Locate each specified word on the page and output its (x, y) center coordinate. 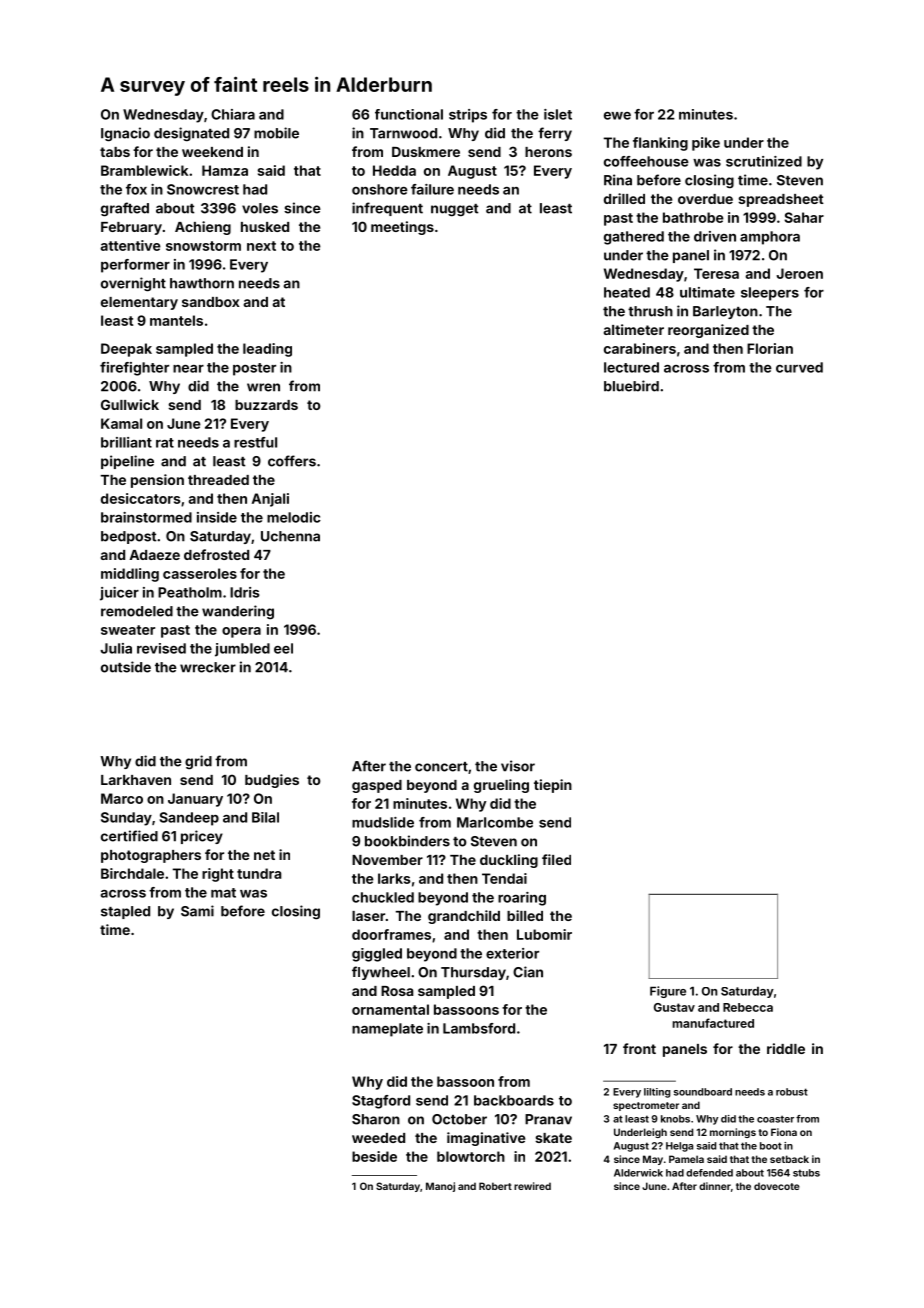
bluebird (631, 386)
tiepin (553, 786)
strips (468, 116)
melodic (294, 517)
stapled (125, 912)
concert (441, 767)
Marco (122, 798)
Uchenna (290, 536)
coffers (292, 461)
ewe (617, 116)
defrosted (216, 554)
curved (799, 367)
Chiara (233, 114)
